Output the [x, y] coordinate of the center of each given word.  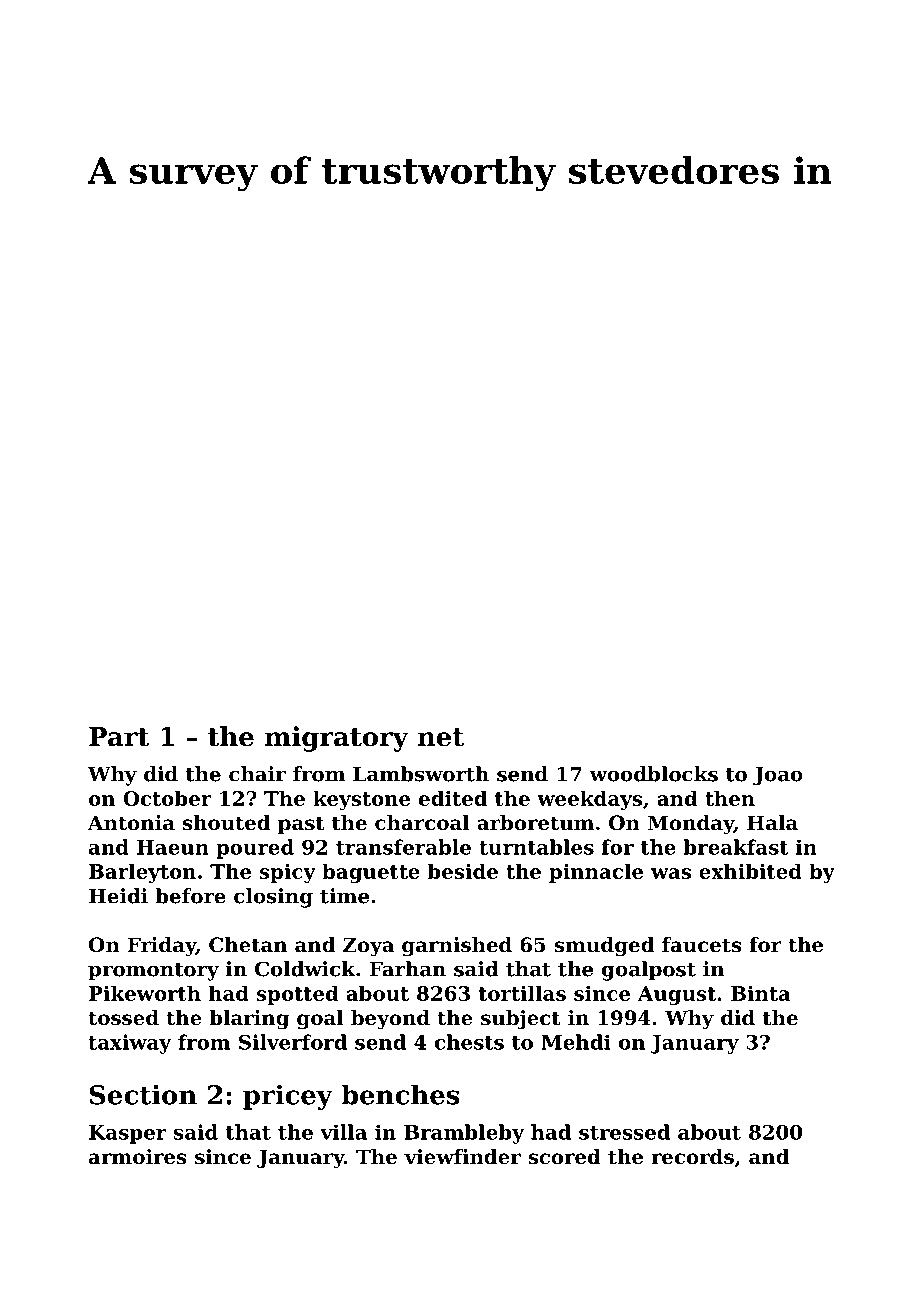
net [441, 737]
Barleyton [142, 873]
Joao [778, 776]
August [677, 995]
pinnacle [596, 873]
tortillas [522, 993]
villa [343, 1132]
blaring [249, 1020]
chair [257, 774]
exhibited [750, 871]
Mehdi [576, 1042]
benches [400, 1094]
